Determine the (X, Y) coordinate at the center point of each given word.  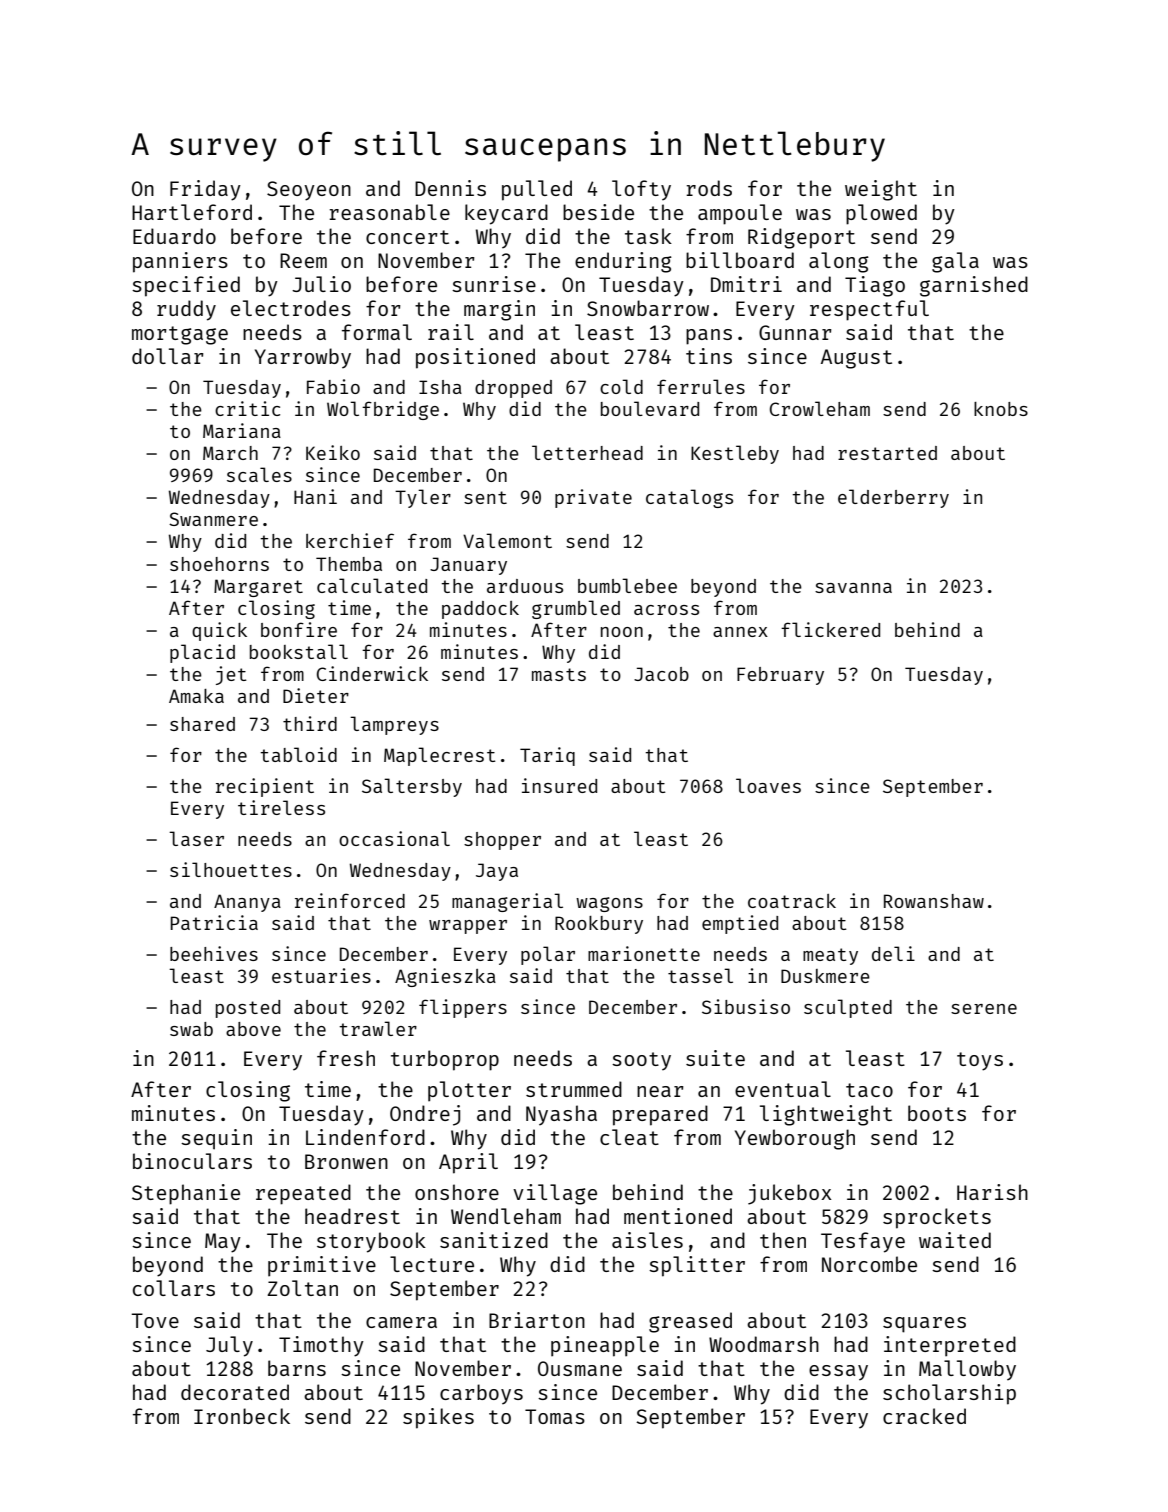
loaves (768, 785)
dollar (168, 356)
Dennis (450, 188)
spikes (438, 1418)
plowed (881, 214)
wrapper (468, 927)
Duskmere (825, 976)
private (593, 498)
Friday (205, 190)
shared (202, 724)
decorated (235, 1392)
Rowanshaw (934, 901)
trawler (378, 1028)
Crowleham (820, 408)
